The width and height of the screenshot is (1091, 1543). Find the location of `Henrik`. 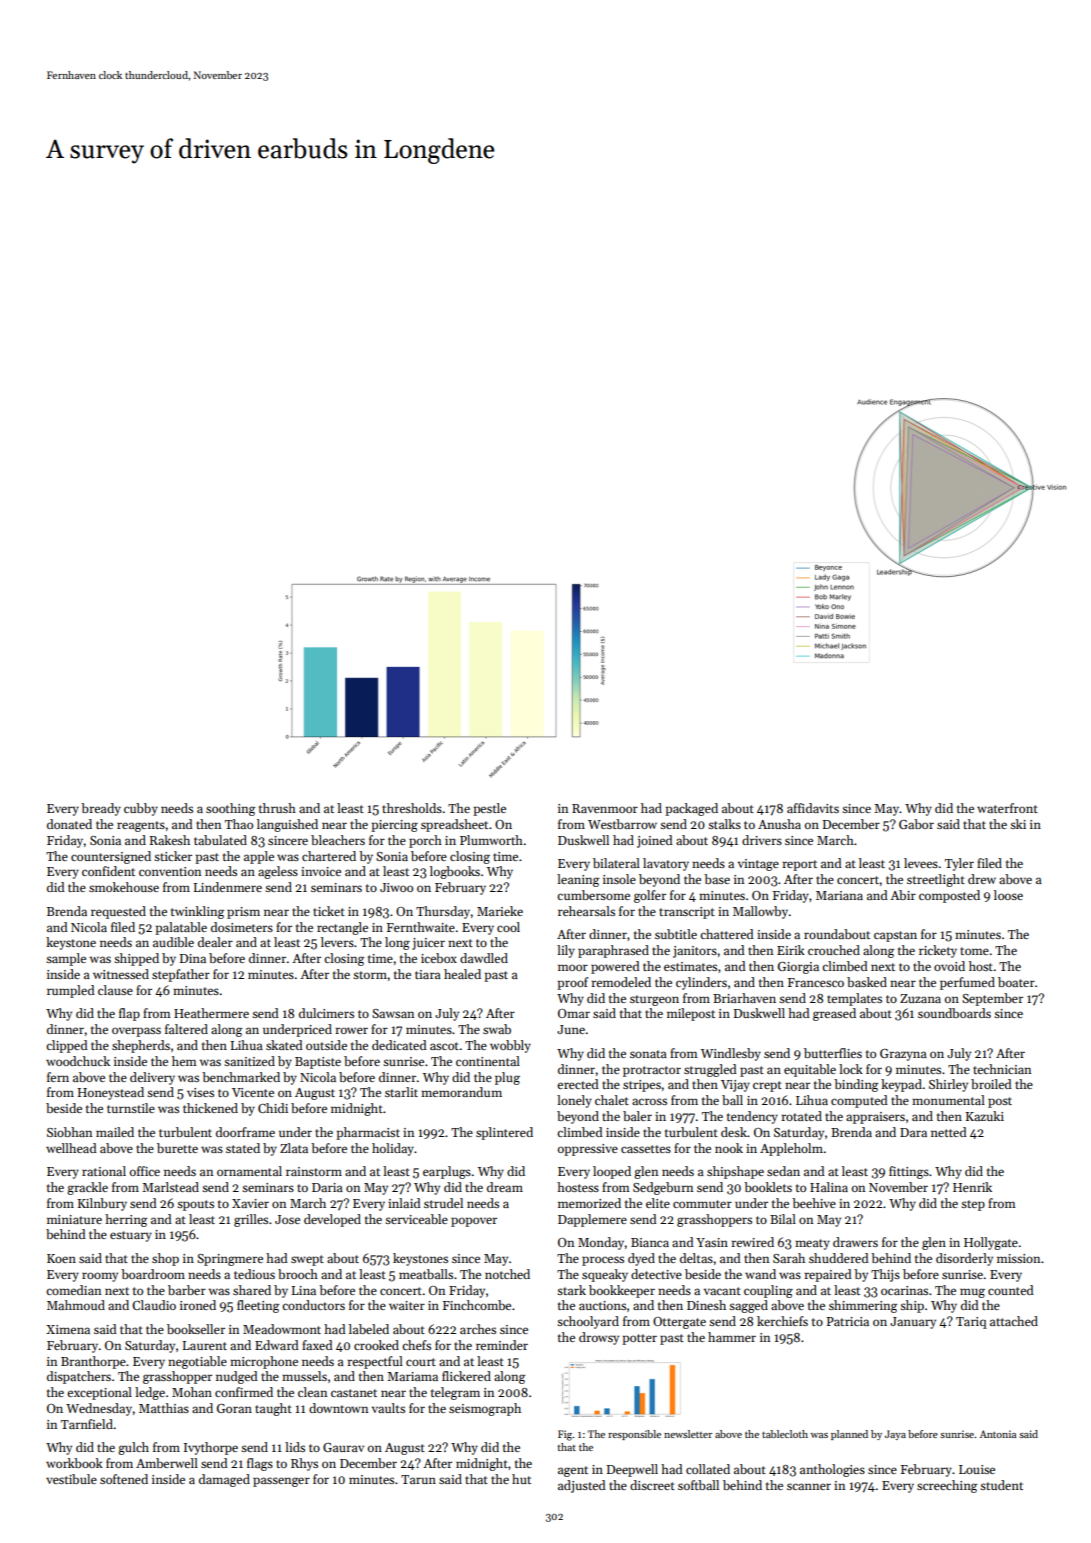

Henrik is located at coordinates (972, 1187).
